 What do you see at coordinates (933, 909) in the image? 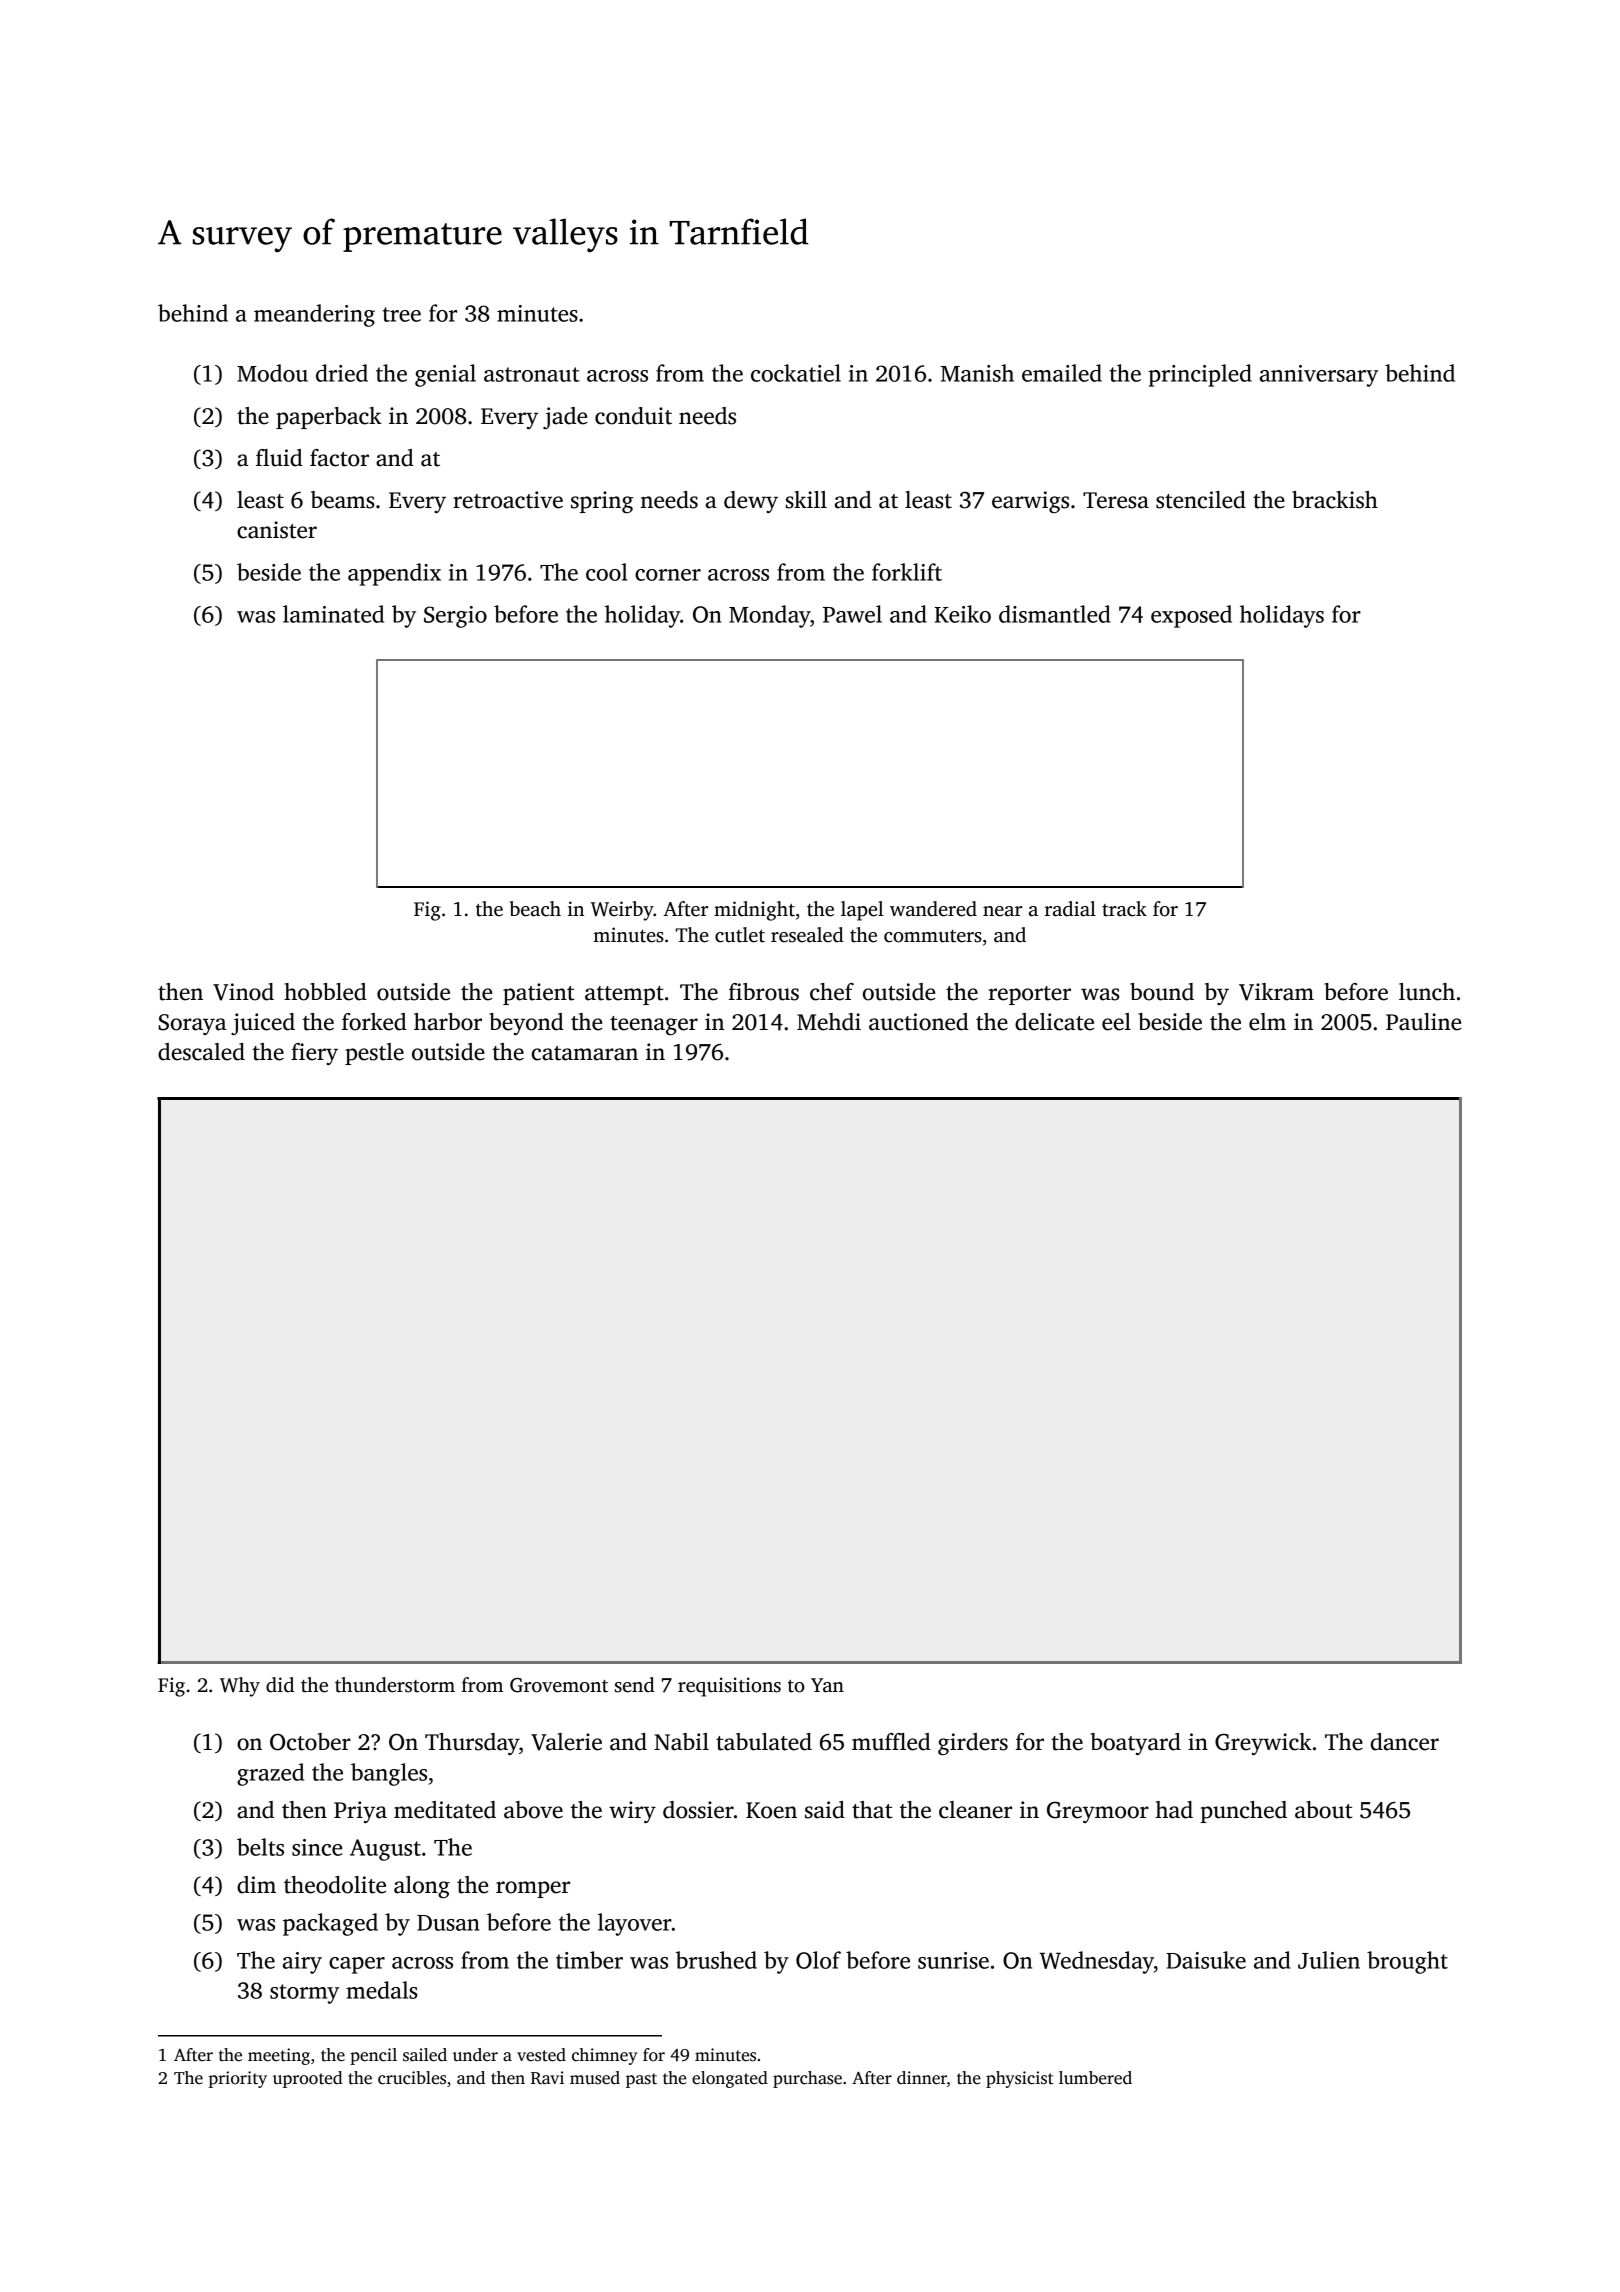
I see `wandered` at bounding box center [933, 909].
